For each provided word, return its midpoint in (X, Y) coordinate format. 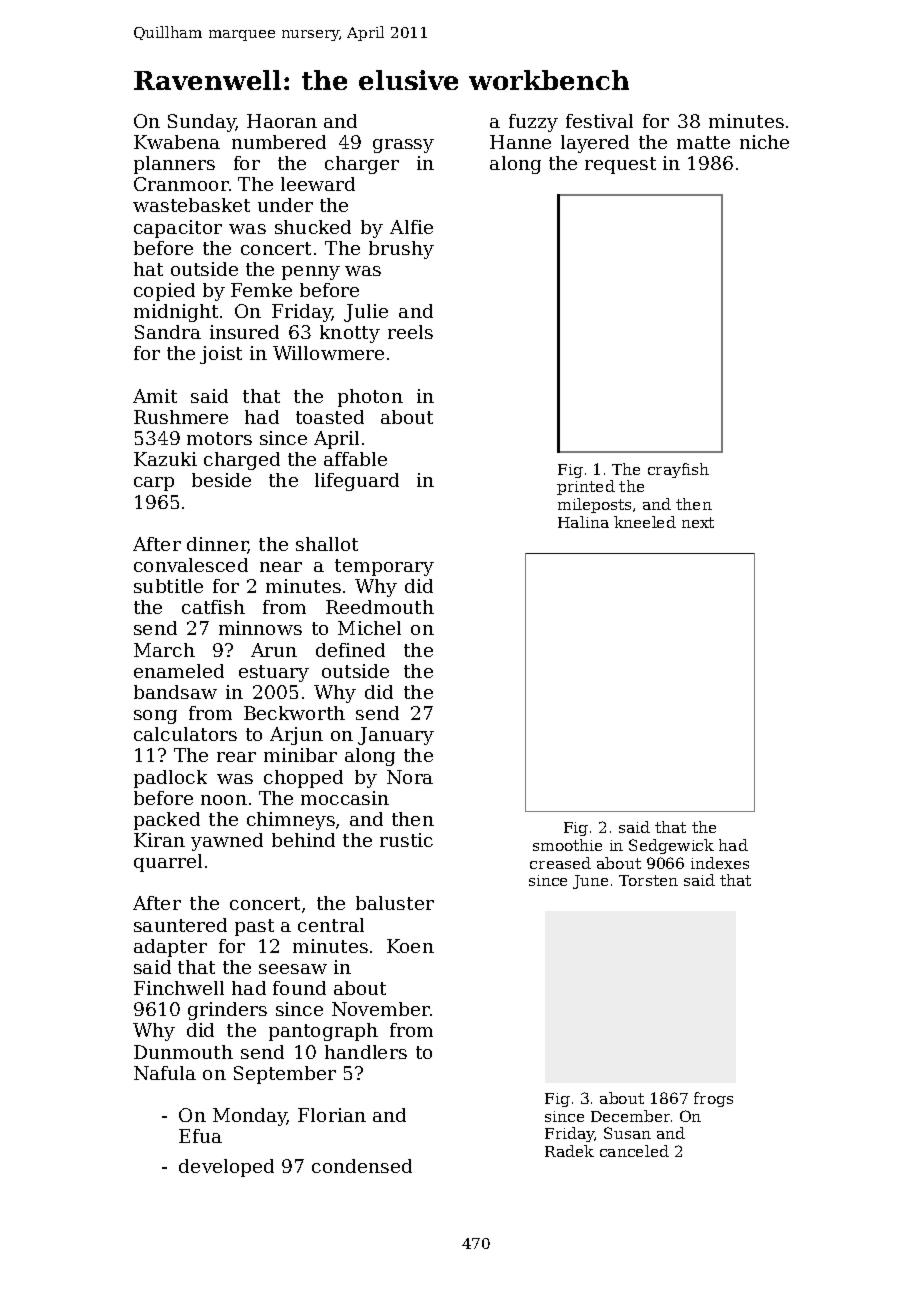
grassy (403, 146)
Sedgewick (671, 846)
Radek (569, 1151)
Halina (583, 522)
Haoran (282, 121)
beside (221, 480)
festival (599, 121)
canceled (634, 1151)
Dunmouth (183, 1052)
